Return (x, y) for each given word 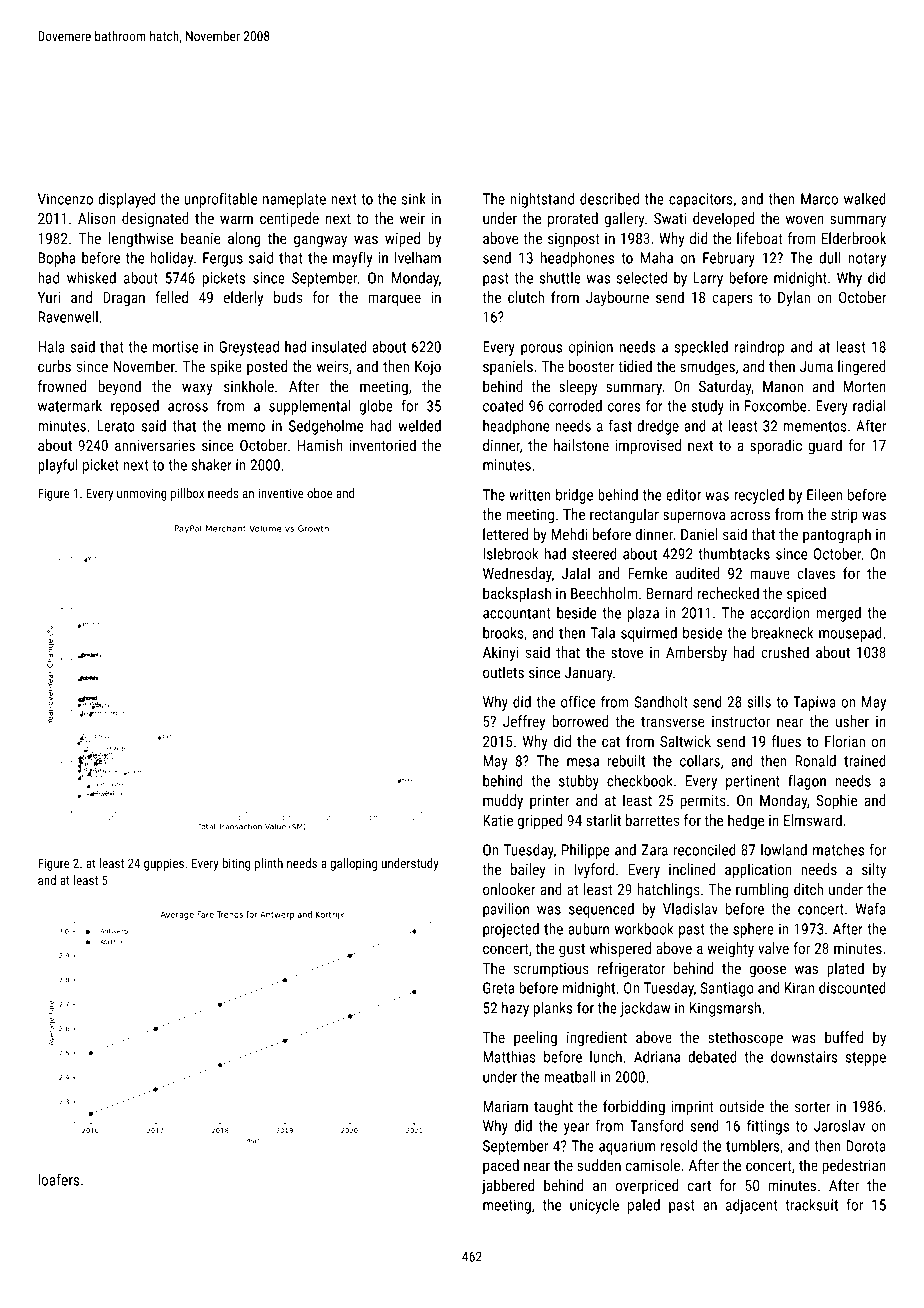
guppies (164, 864)
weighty (730, 949)
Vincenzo (65, 199)
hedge (746, 821)
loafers (58, 1179)
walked (865, 199)
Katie (498, 820)
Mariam (505, 1106)
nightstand (542, 200)
